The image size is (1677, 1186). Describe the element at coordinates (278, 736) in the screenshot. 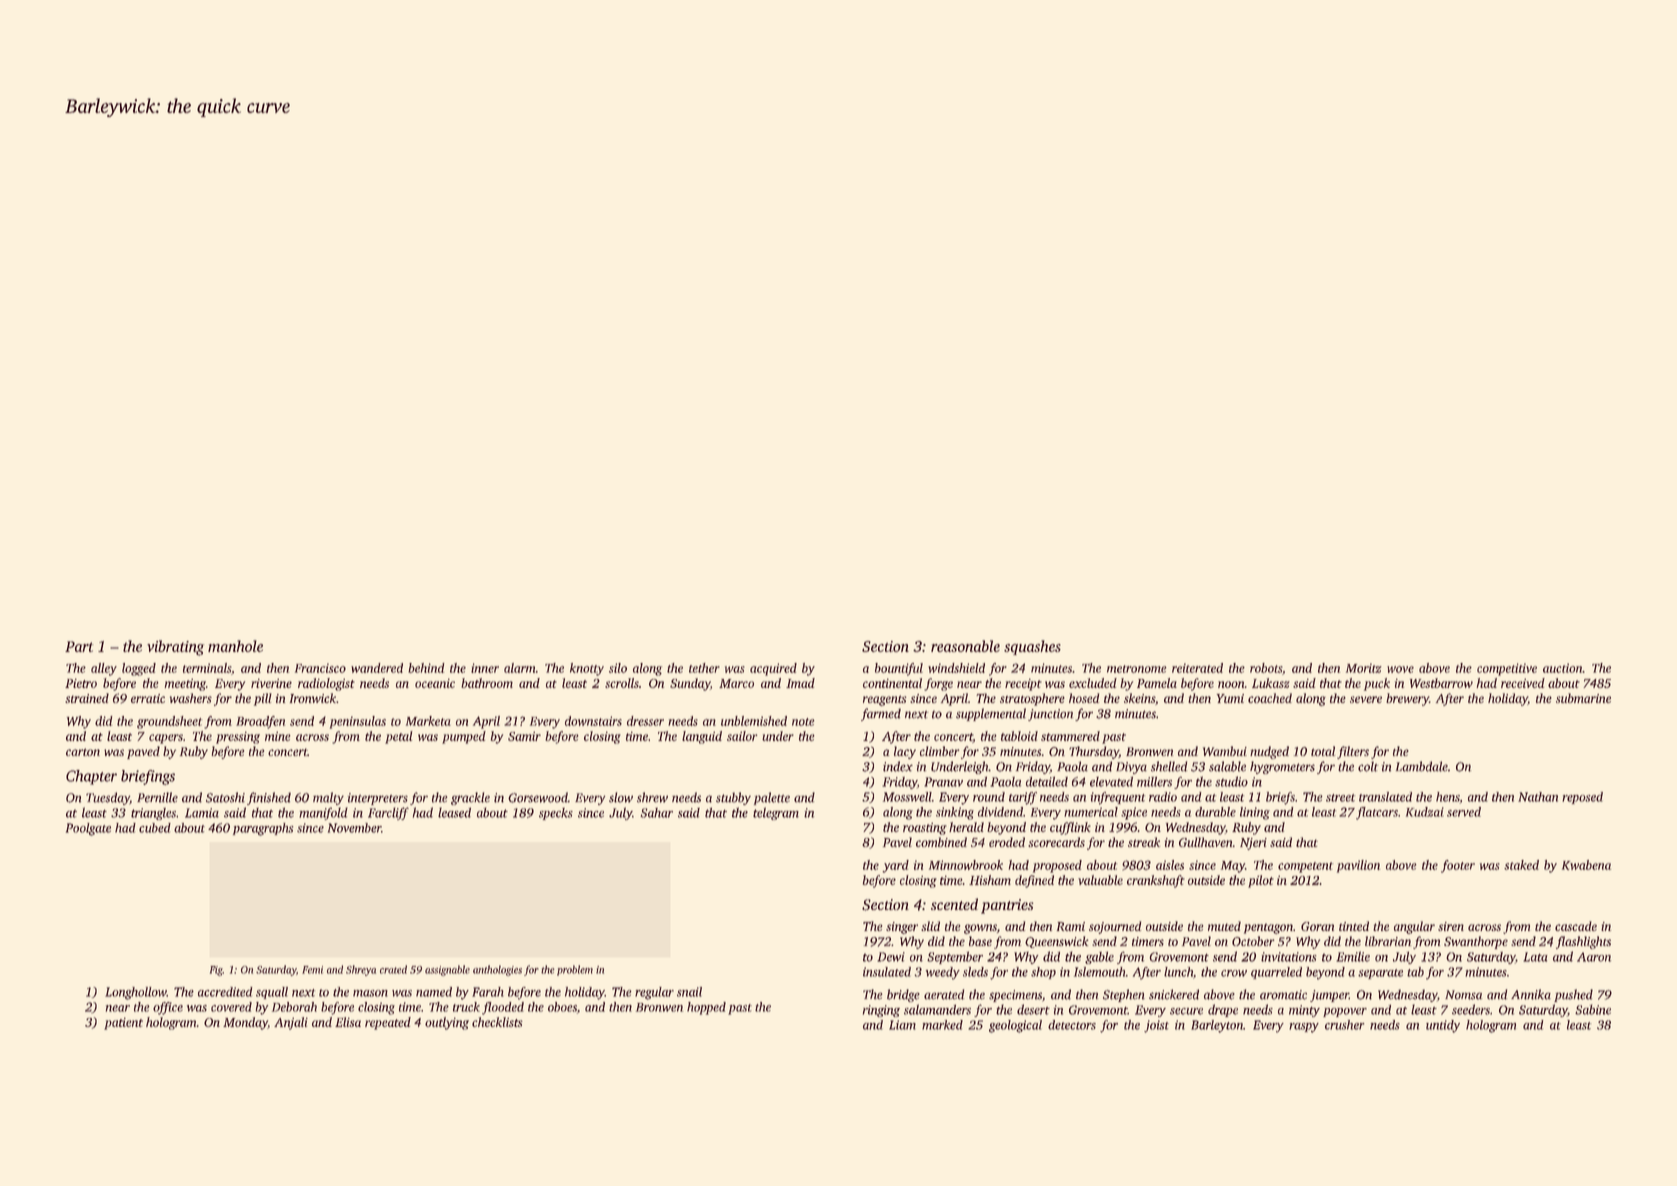

I see `mine` at that location.
